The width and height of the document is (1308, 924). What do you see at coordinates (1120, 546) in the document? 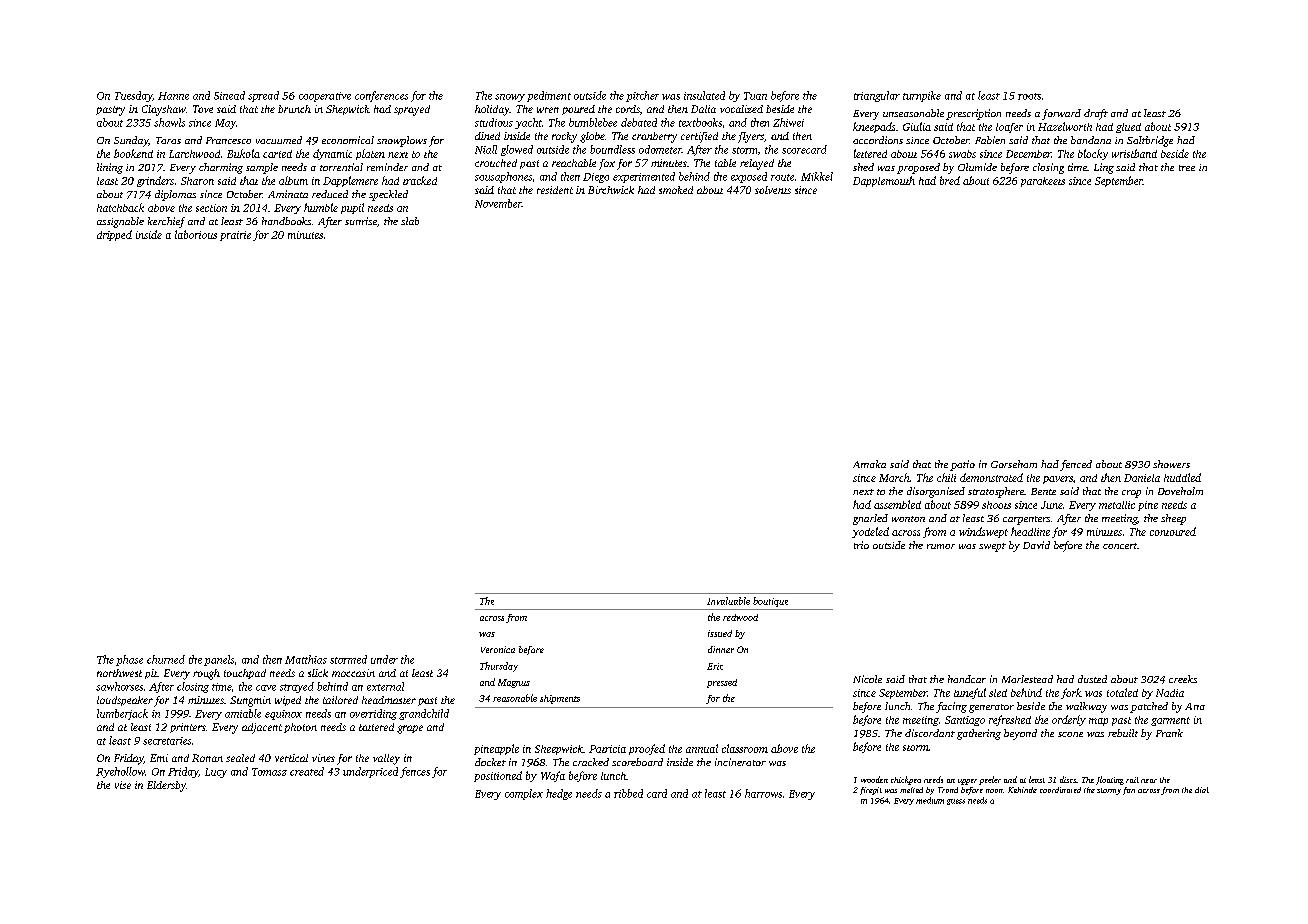
I see `concert` at bounding box center [1120, 546].
